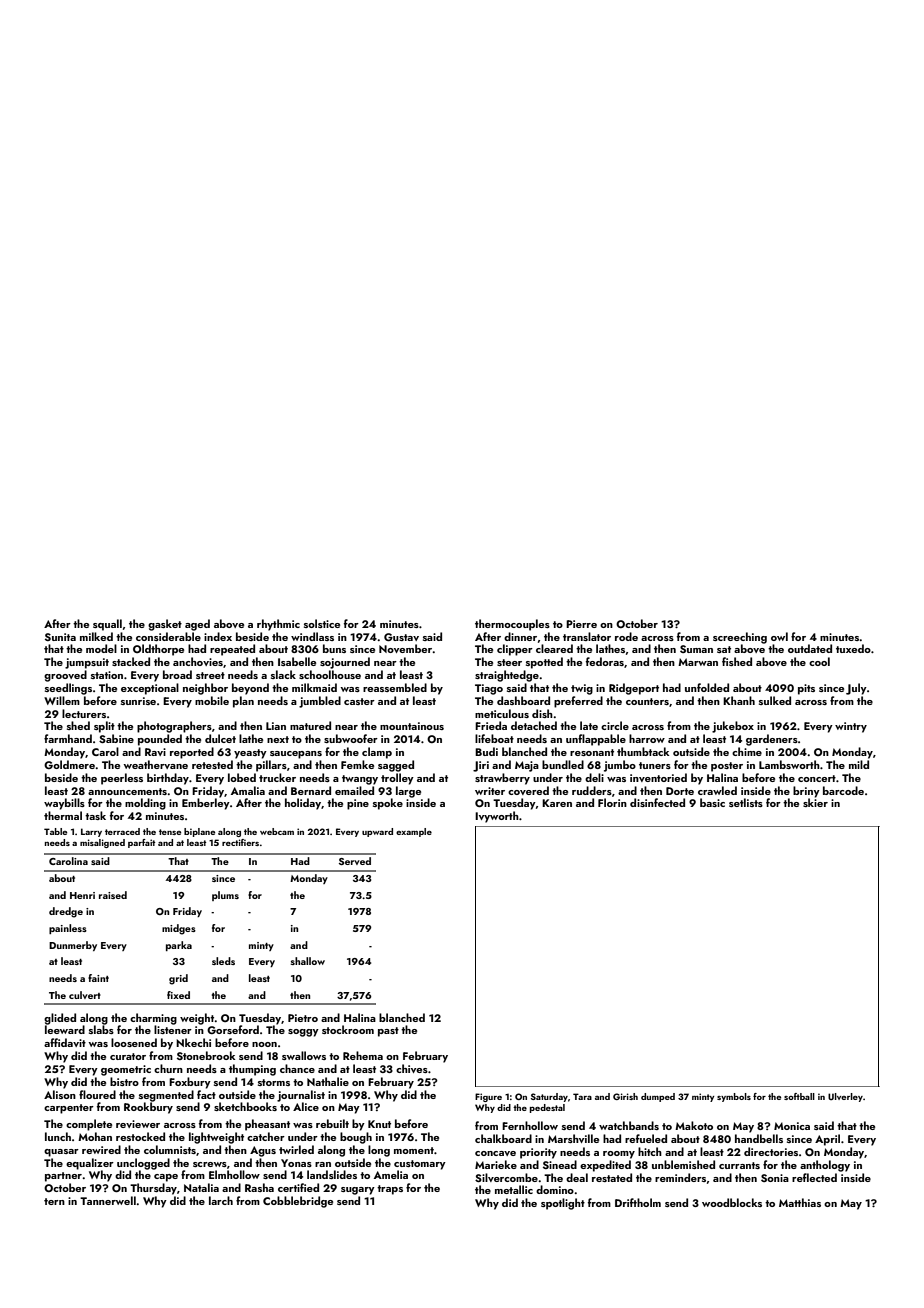 The image size is (924, 1308). What do you see at coordinates (843, 790) in the screenshot?
I see `barcode` at bounding box center [843, 790].
